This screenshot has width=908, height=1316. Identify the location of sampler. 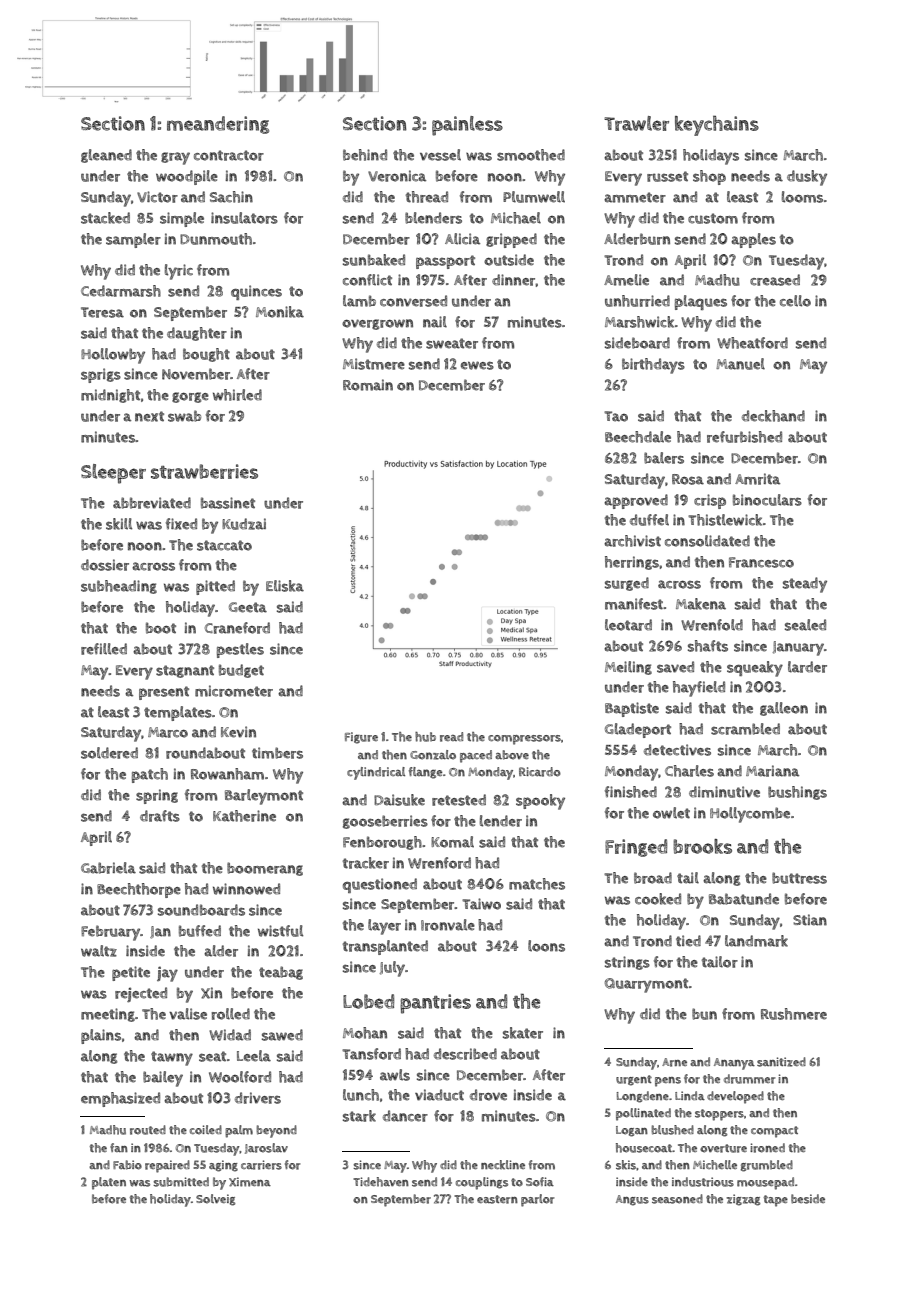
(133, 240).
